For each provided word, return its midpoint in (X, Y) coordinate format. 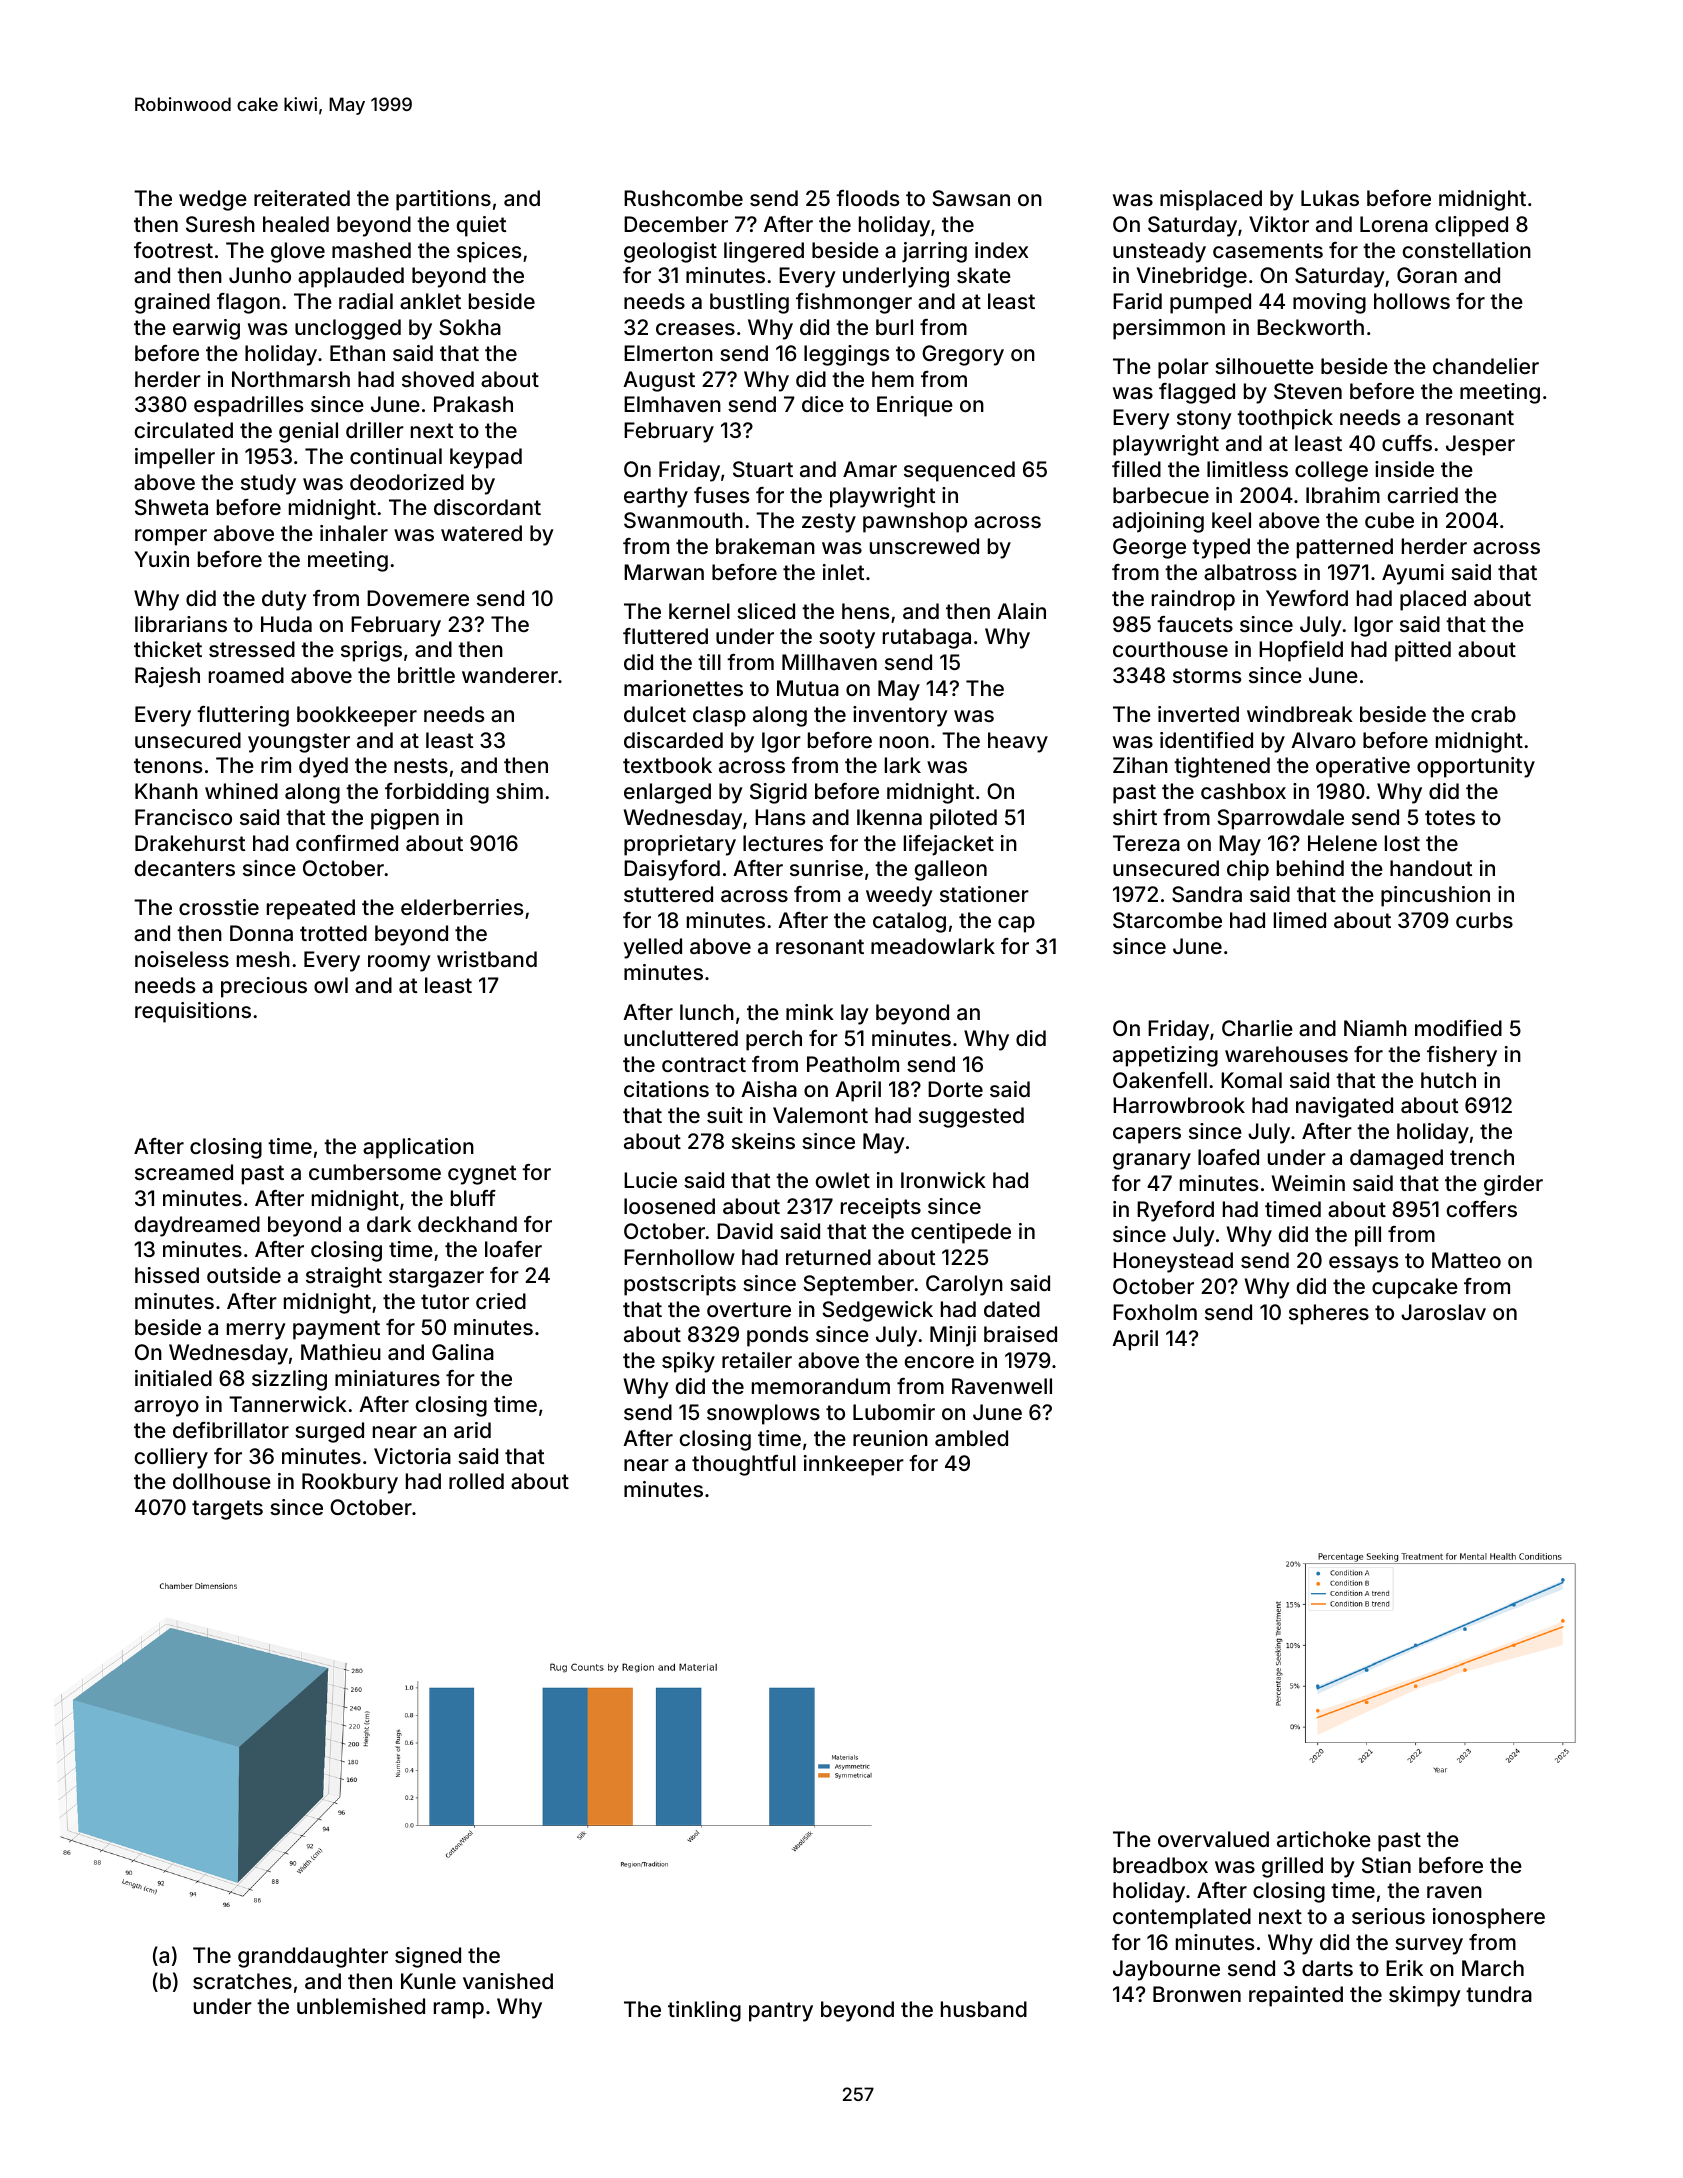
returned (828, 1257)
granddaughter (313, 1957)
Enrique (915, 406)
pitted (1423, 651)
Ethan (357, 353)
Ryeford (1175, 1211)
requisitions (193, 1012)
